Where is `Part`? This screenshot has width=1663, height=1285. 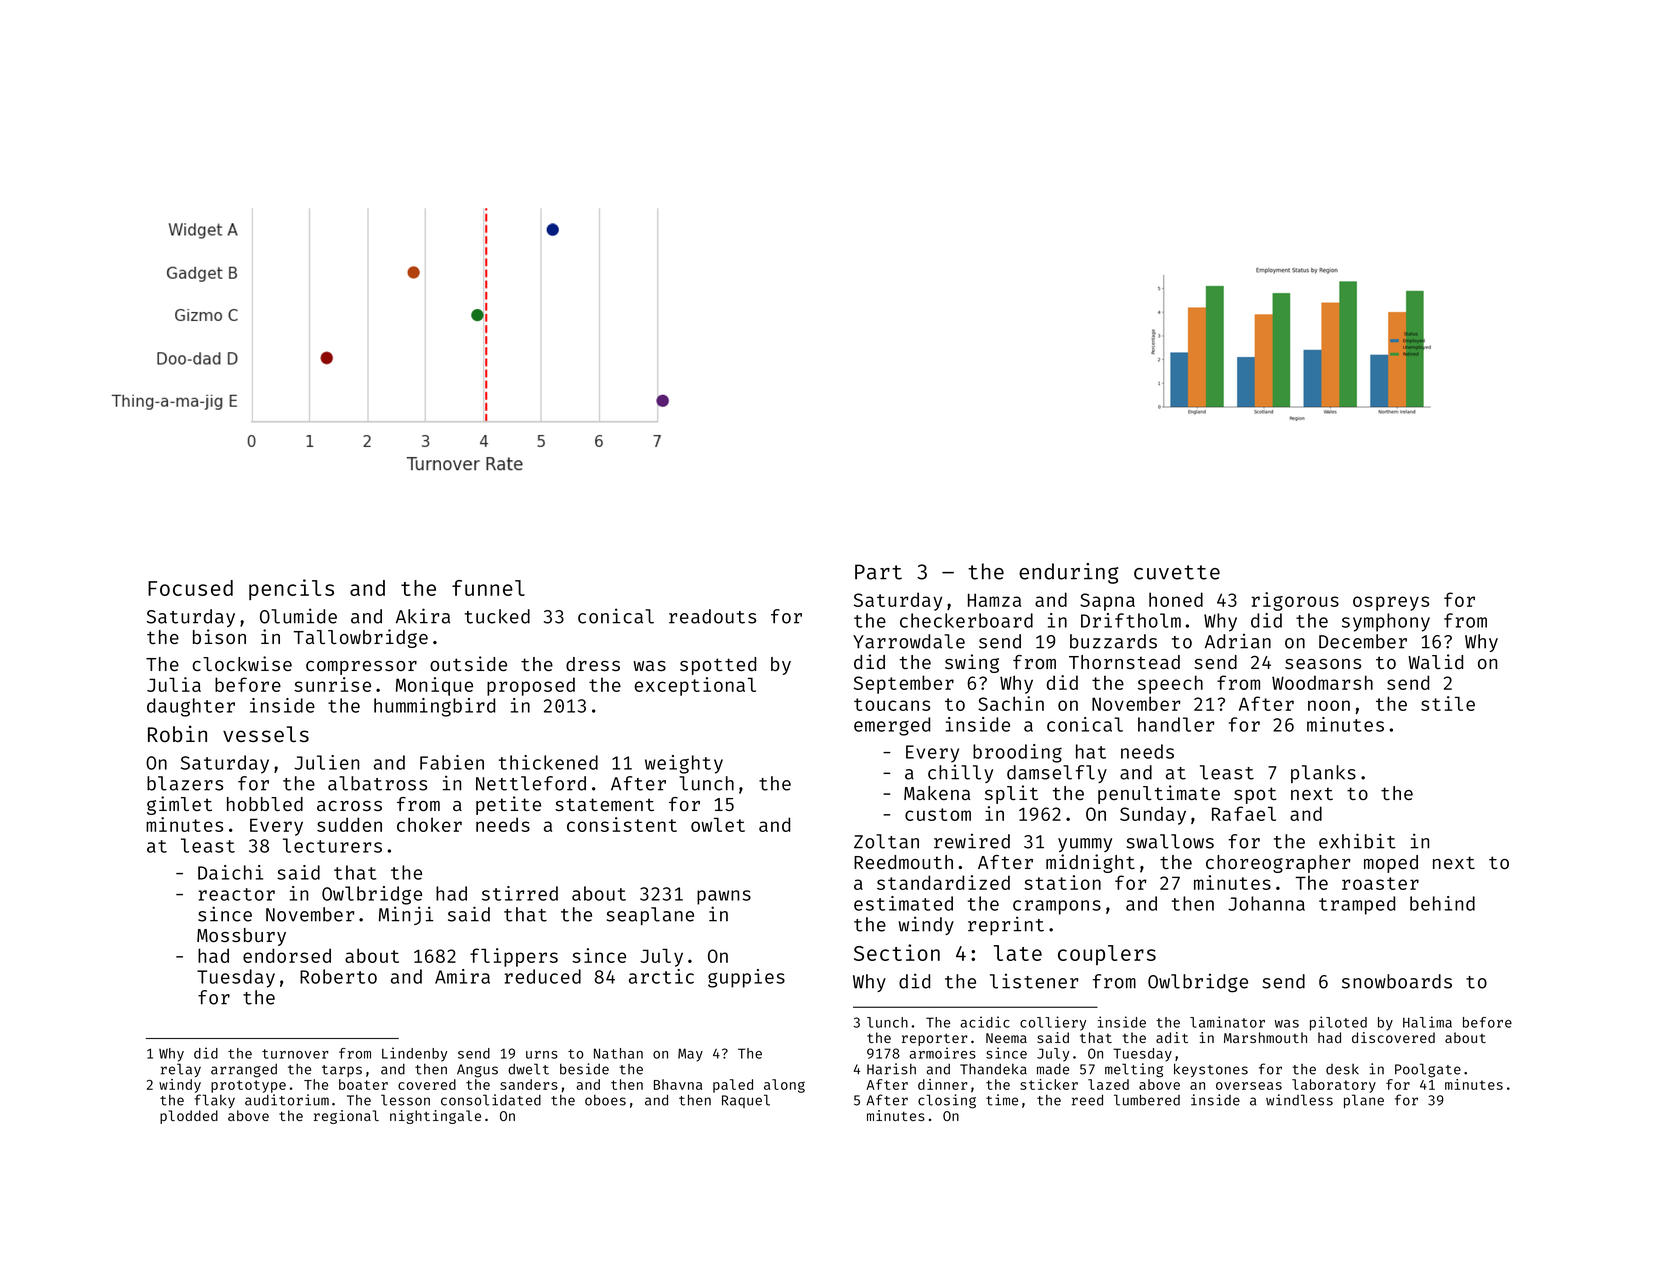 Part is located at coordinates (878, 572).
